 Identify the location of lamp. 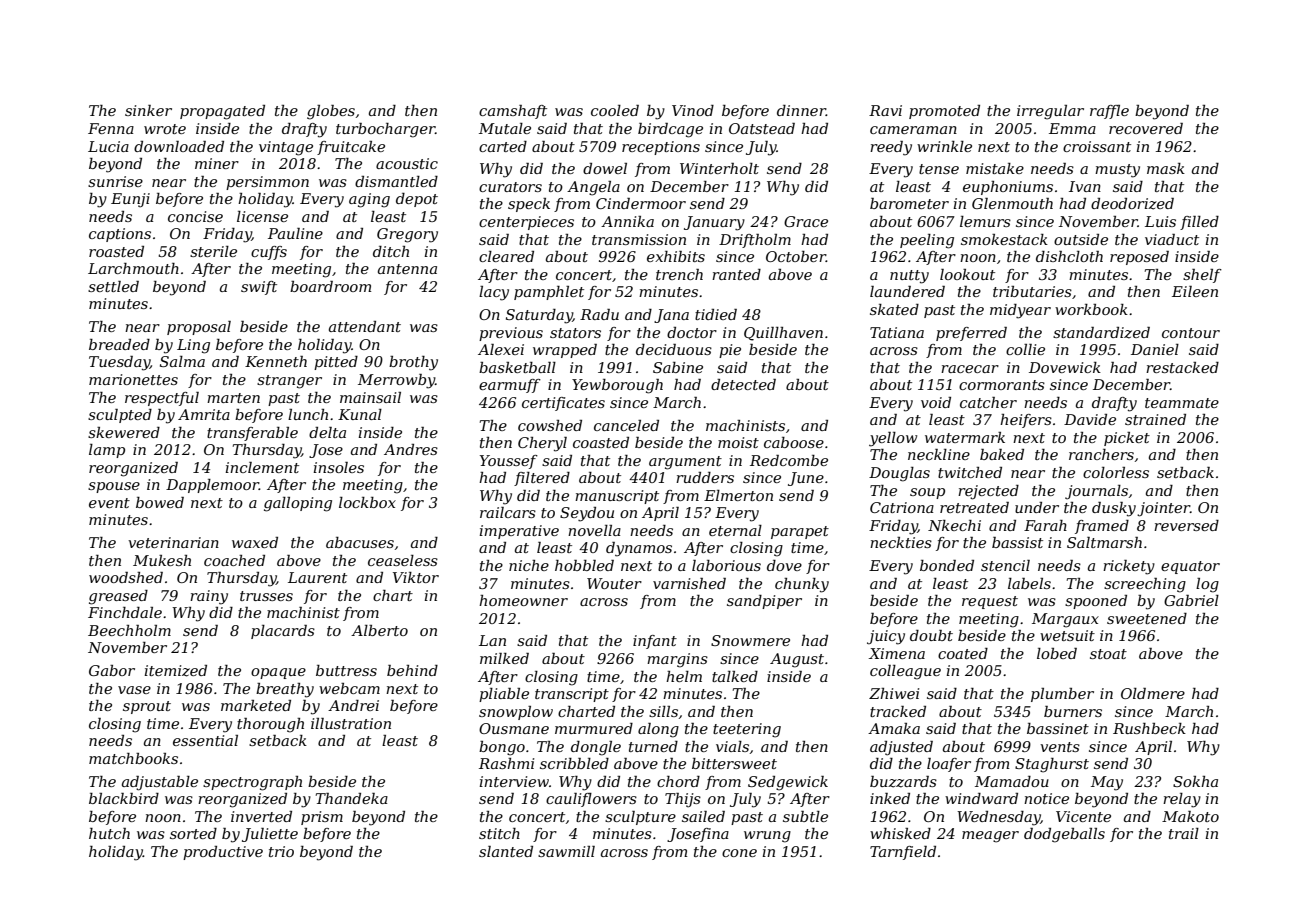
(107, 451).
